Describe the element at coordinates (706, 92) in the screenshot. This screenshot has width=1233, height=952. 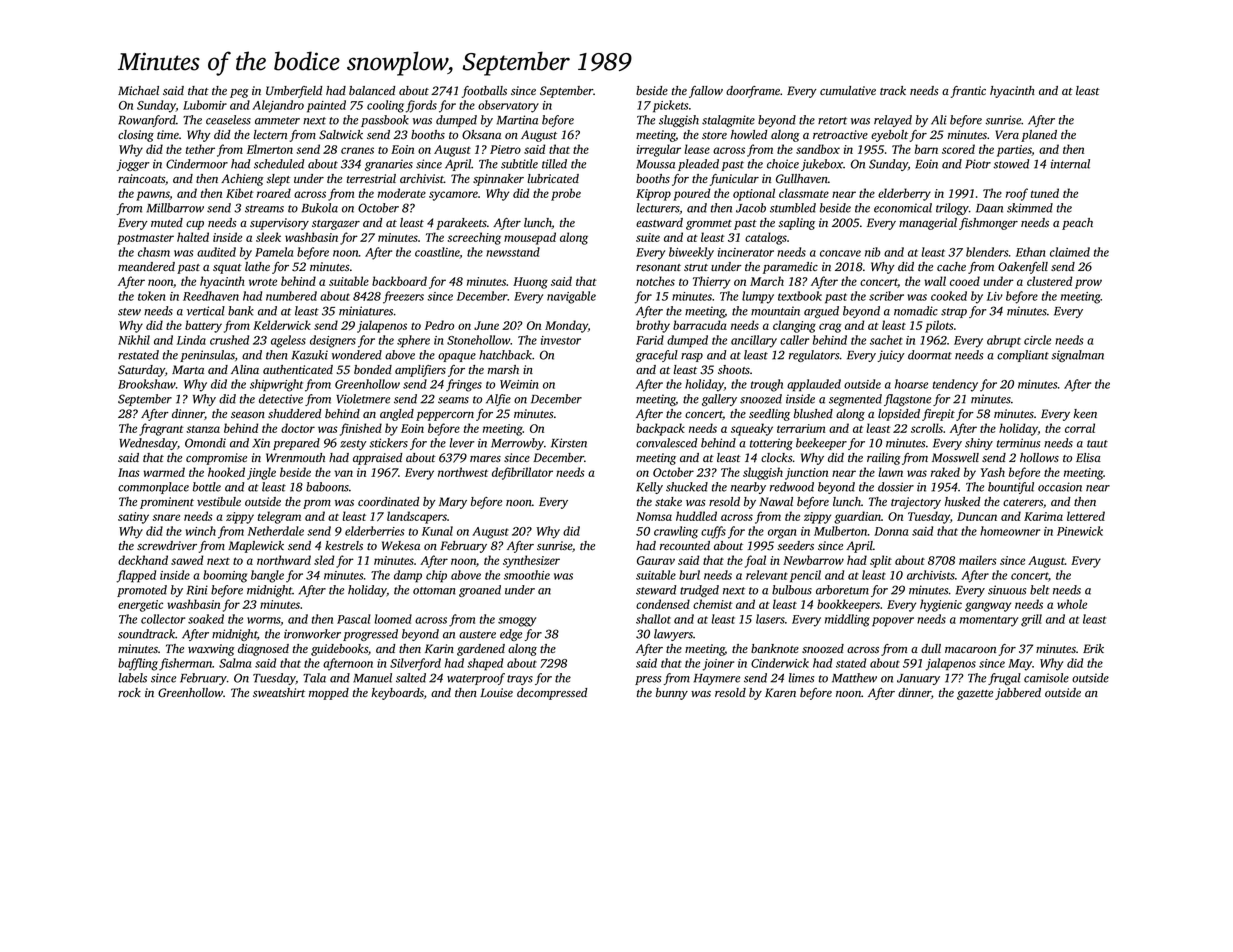
I see `fallow` at that location.
